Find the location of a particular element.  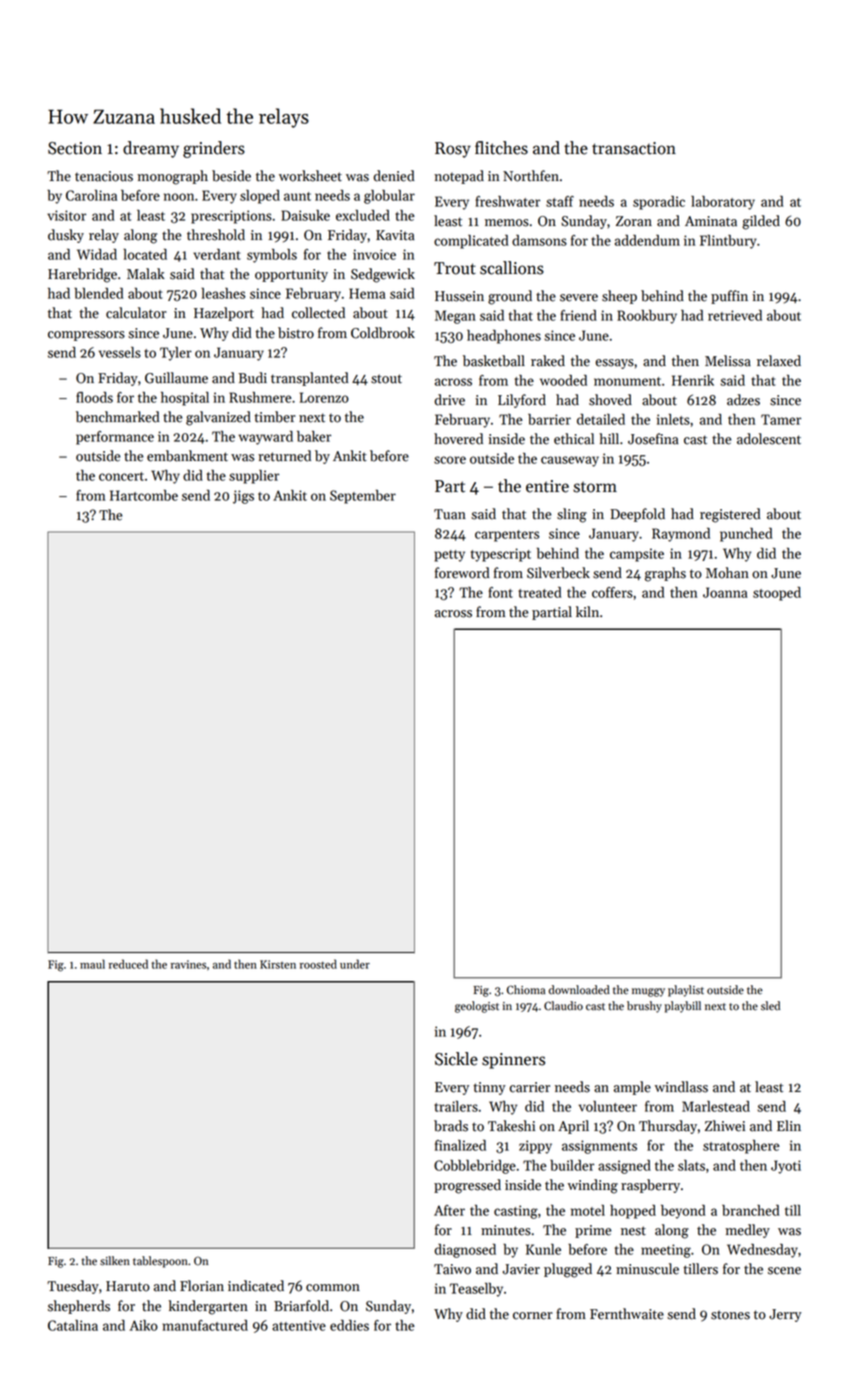

worksheet is located at coordinates (310, 176).
